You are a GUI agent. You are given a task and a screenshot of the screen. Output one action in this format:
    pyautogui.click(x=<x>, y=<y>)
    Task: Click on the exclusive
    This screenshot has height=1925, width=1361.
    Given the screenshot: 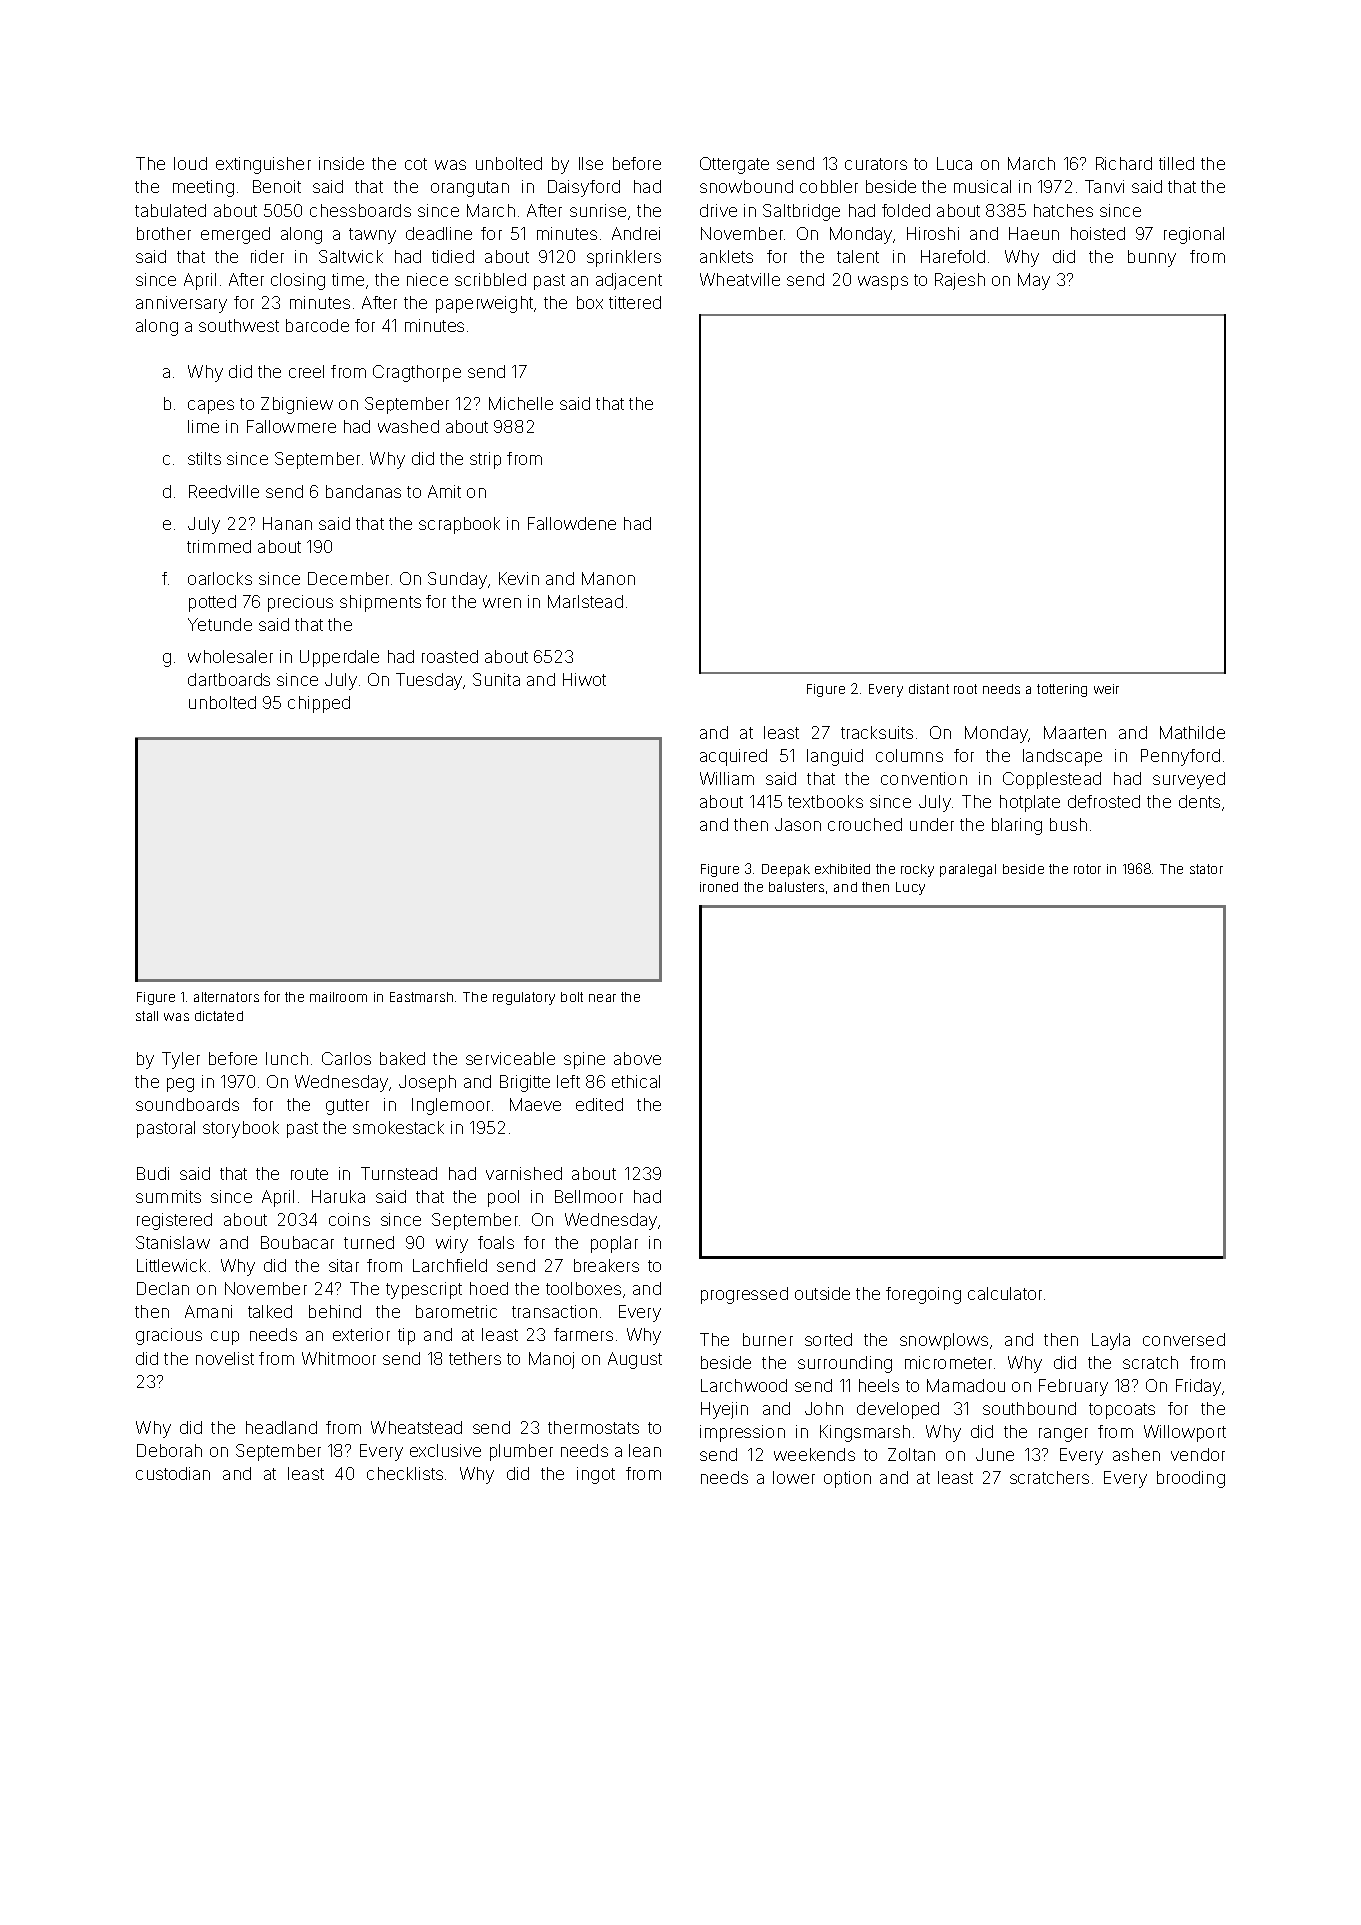 What is the action you would take?
    pyautogui.click(x=445, y=1450)
